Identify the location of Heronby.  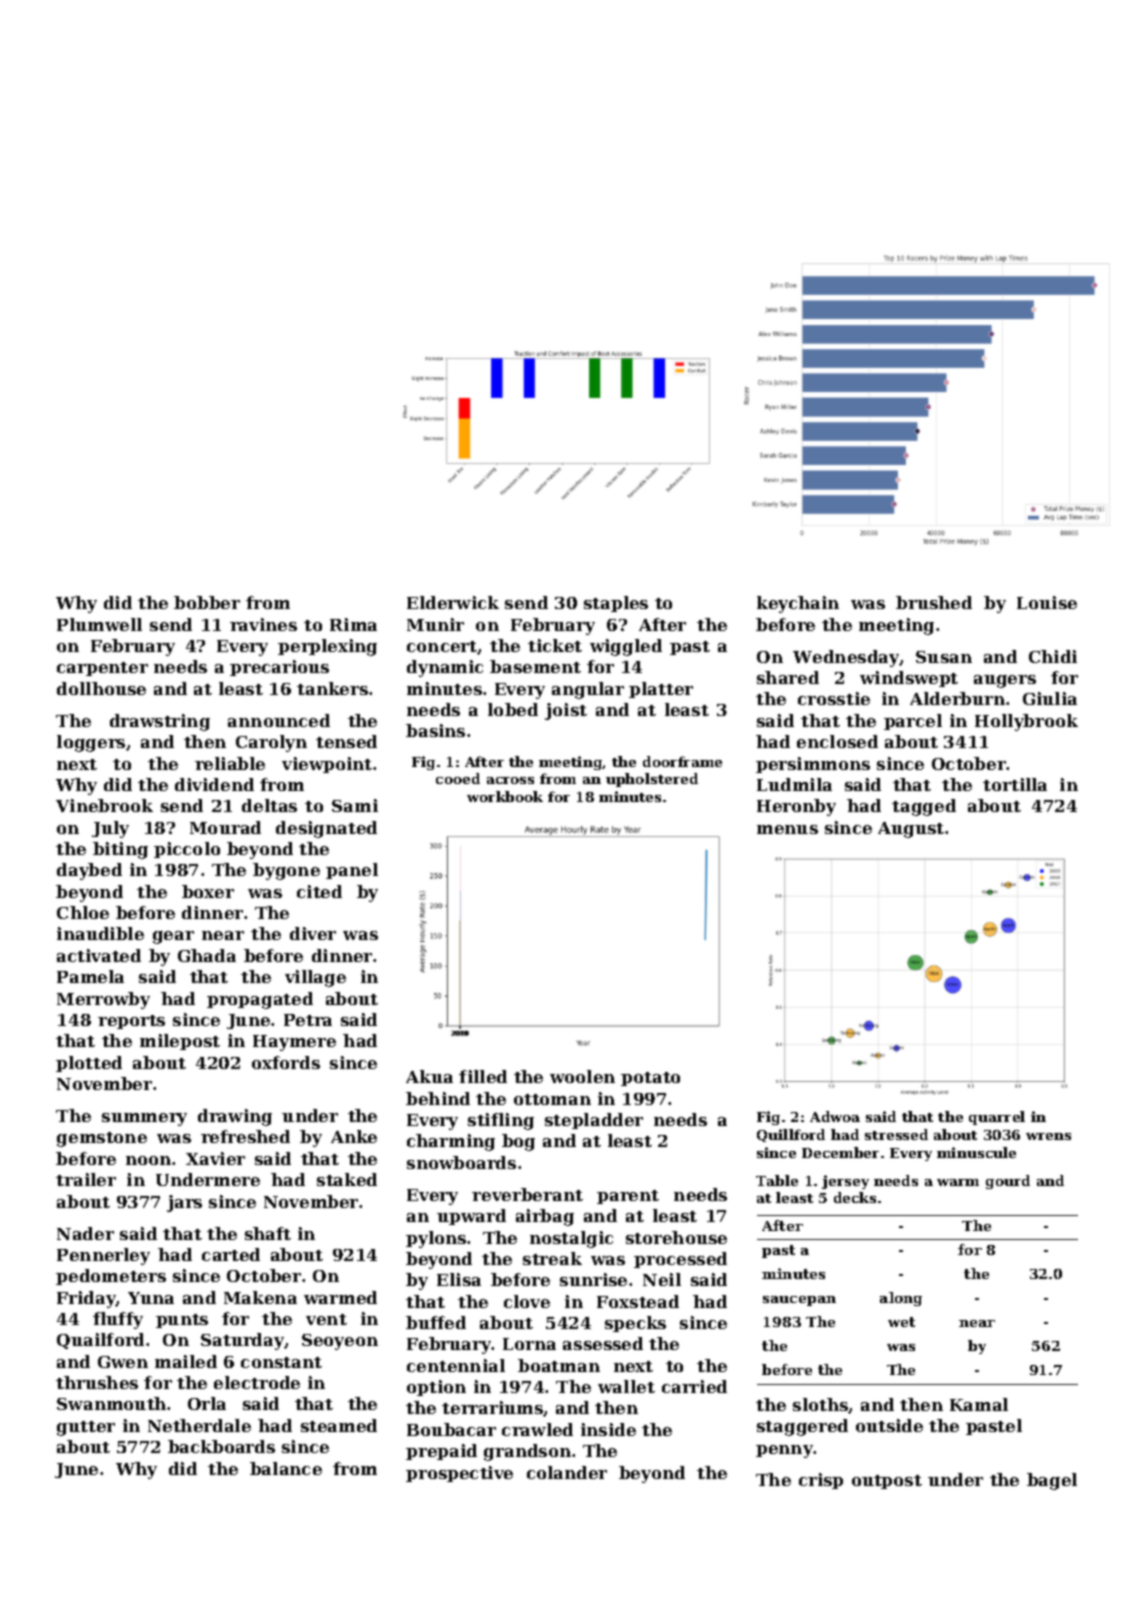
(796, 807).
